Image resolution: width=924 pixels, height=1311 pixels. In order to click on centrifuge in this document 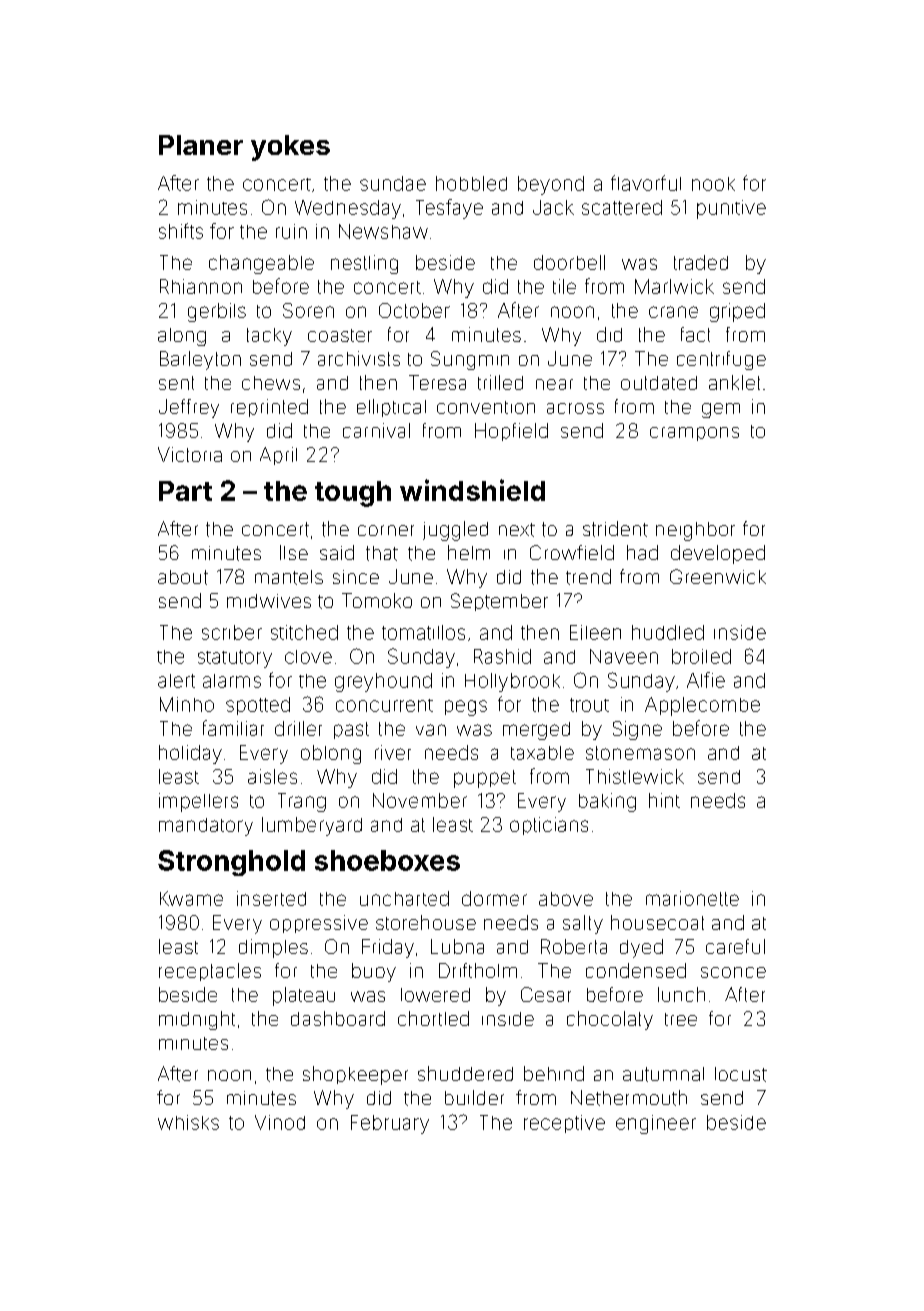, I will do `click(721, 360)`.
